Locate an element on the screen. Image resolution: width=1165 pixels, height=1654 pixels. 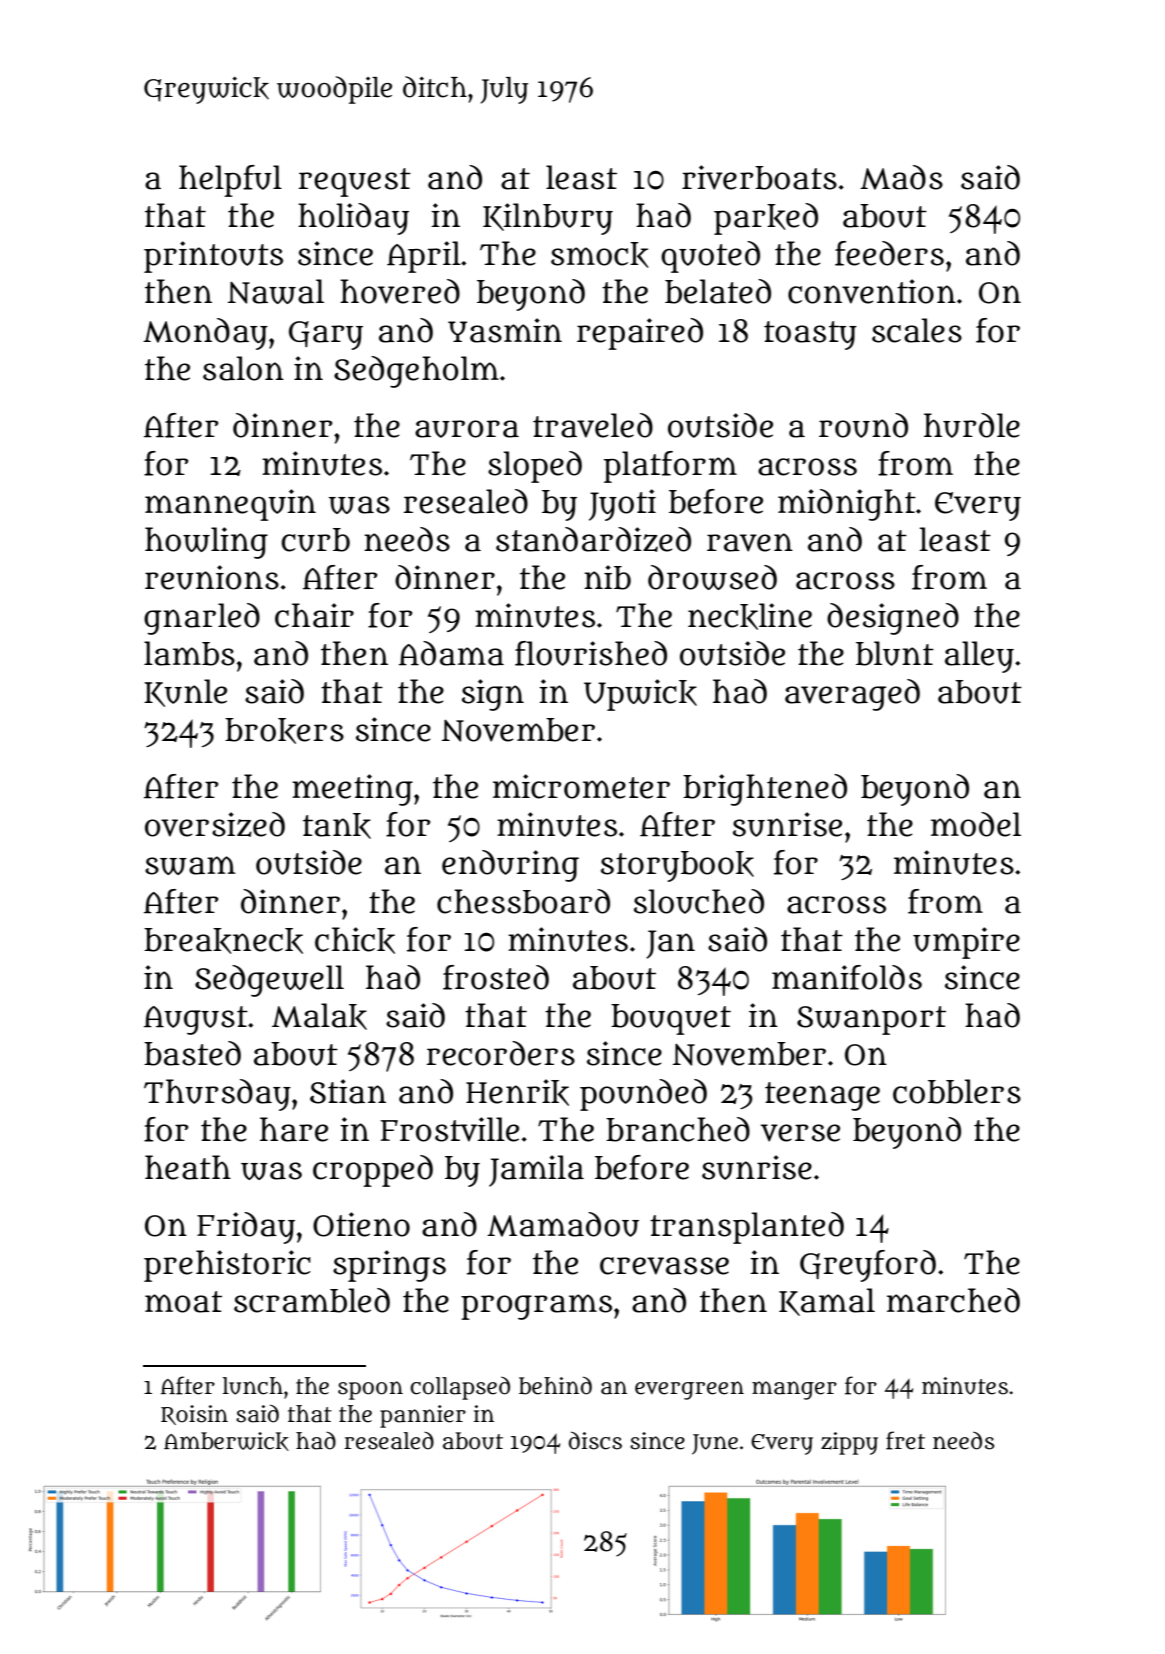
Sedgewell is located at coordinates (269, 981).
